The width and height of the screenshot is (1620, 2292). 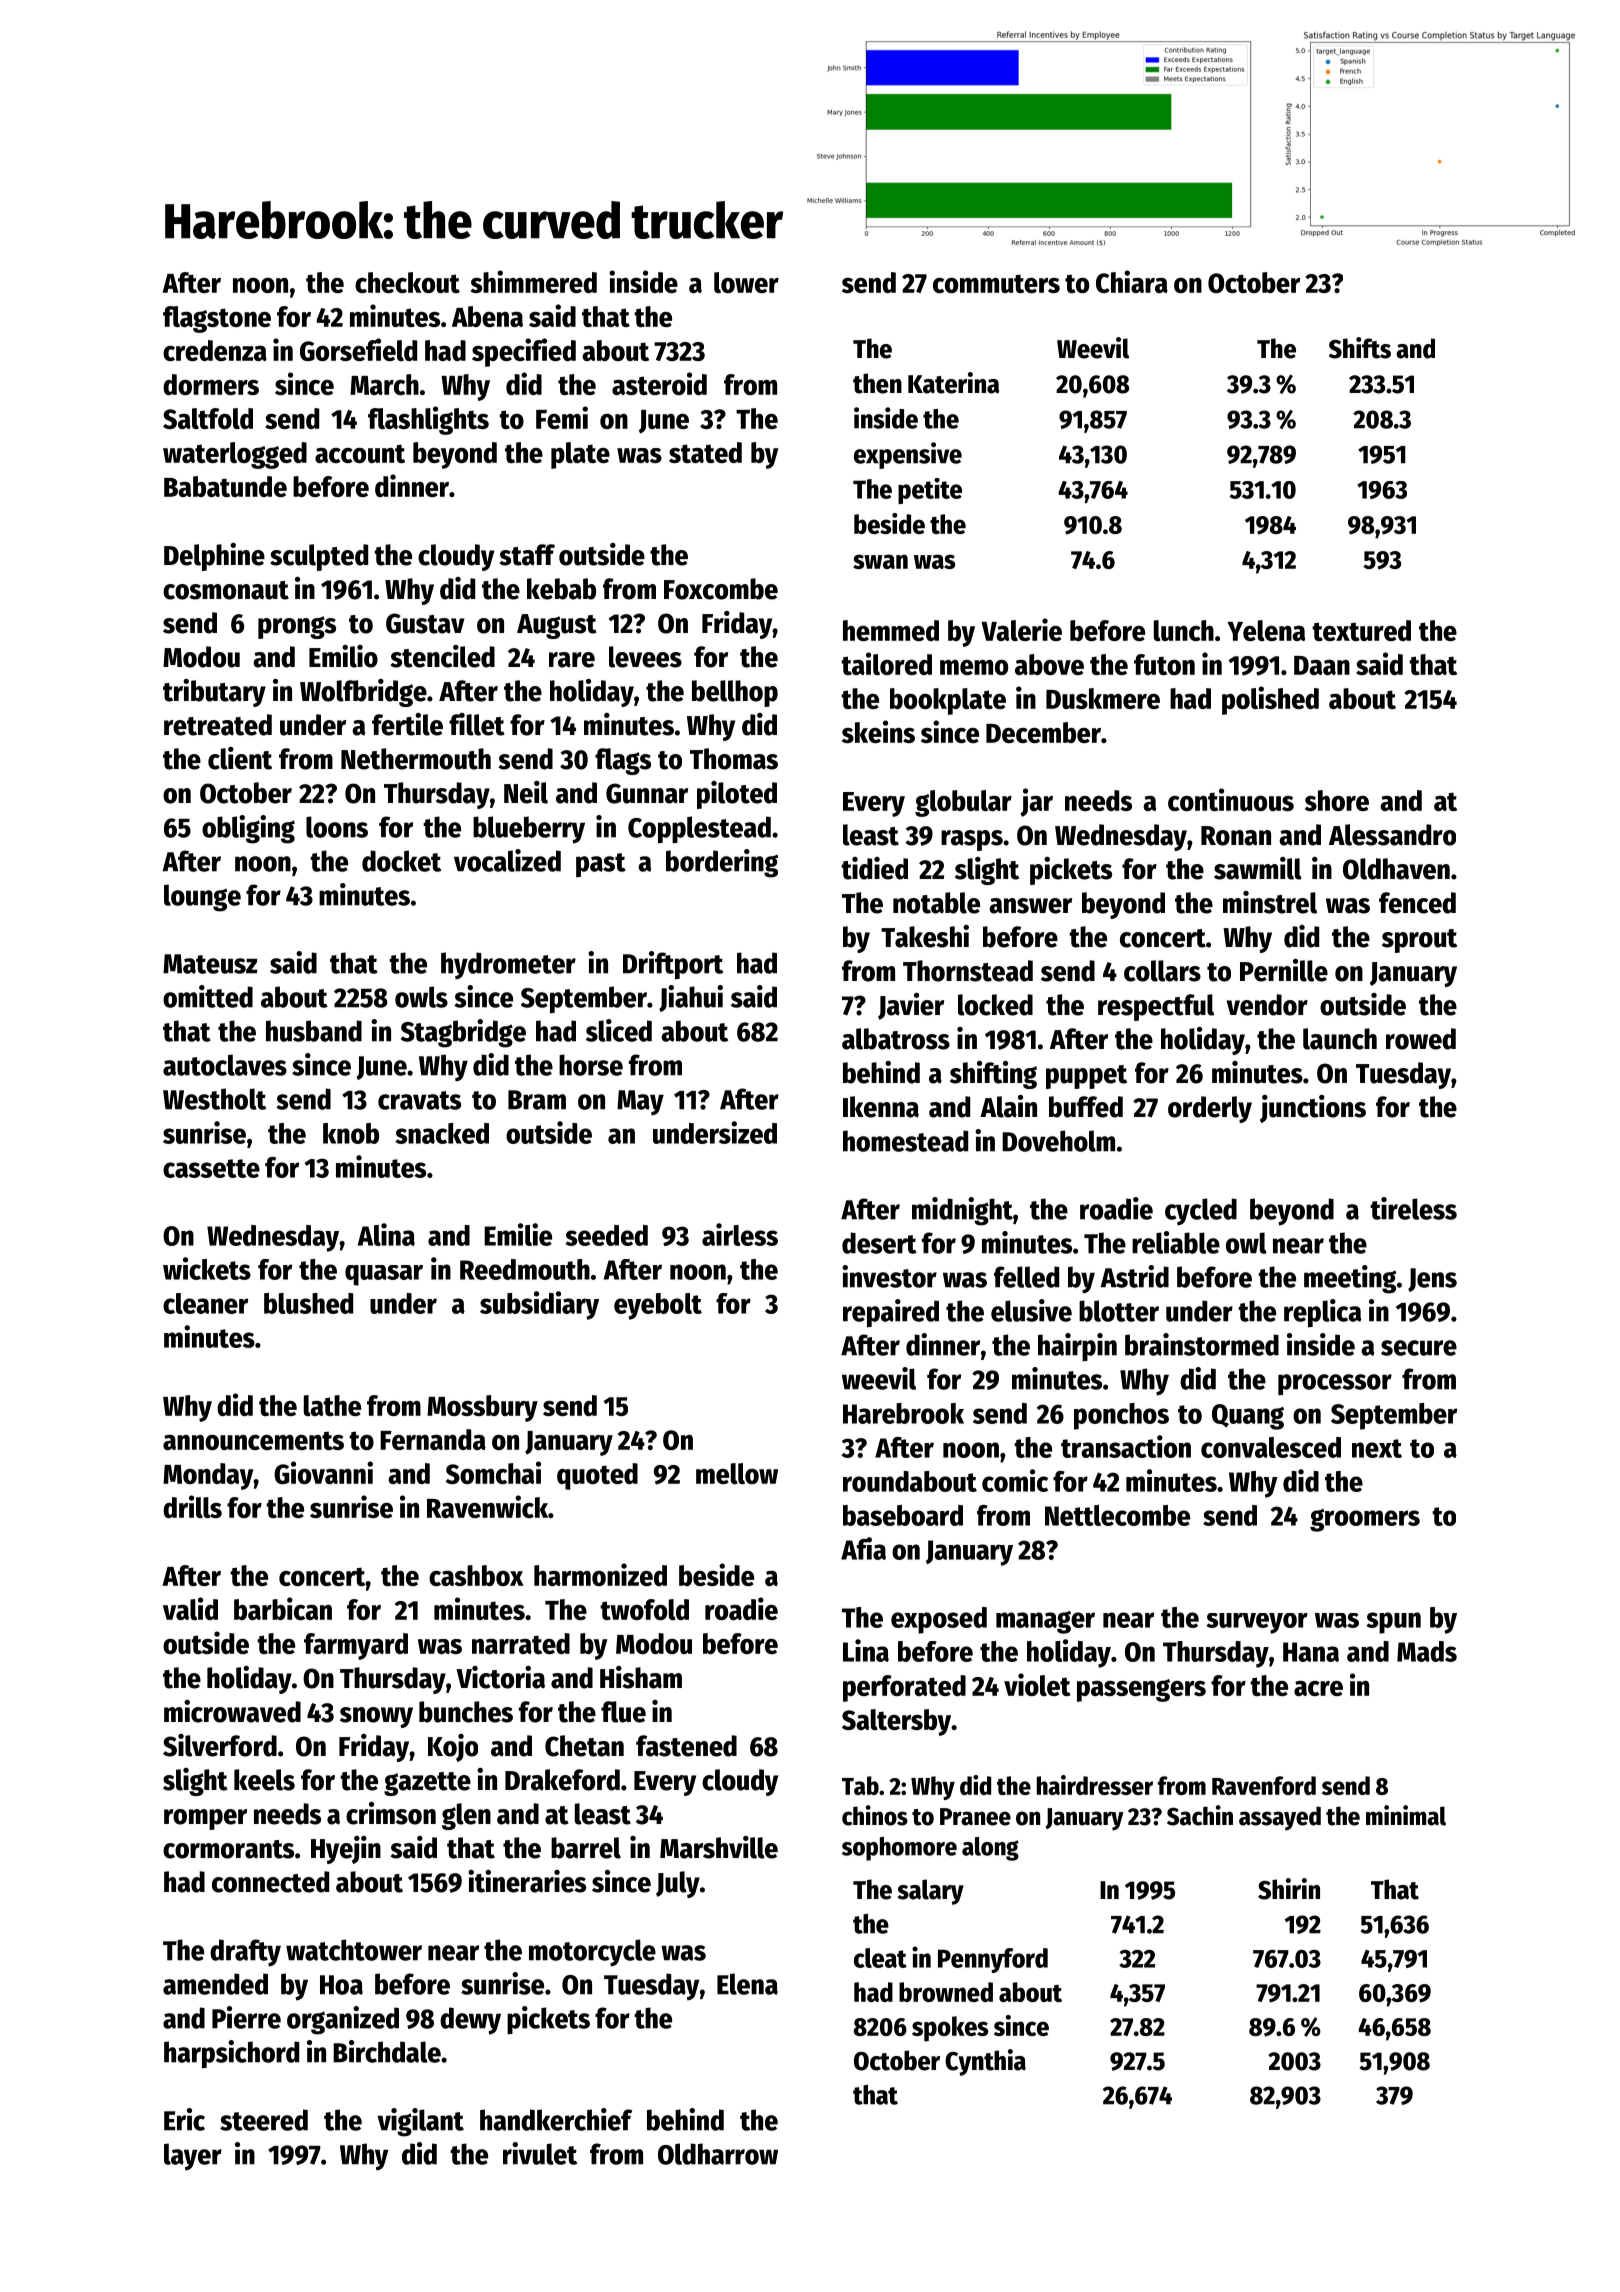 I want to click on Shifts, so click(x=1360, y=348).
